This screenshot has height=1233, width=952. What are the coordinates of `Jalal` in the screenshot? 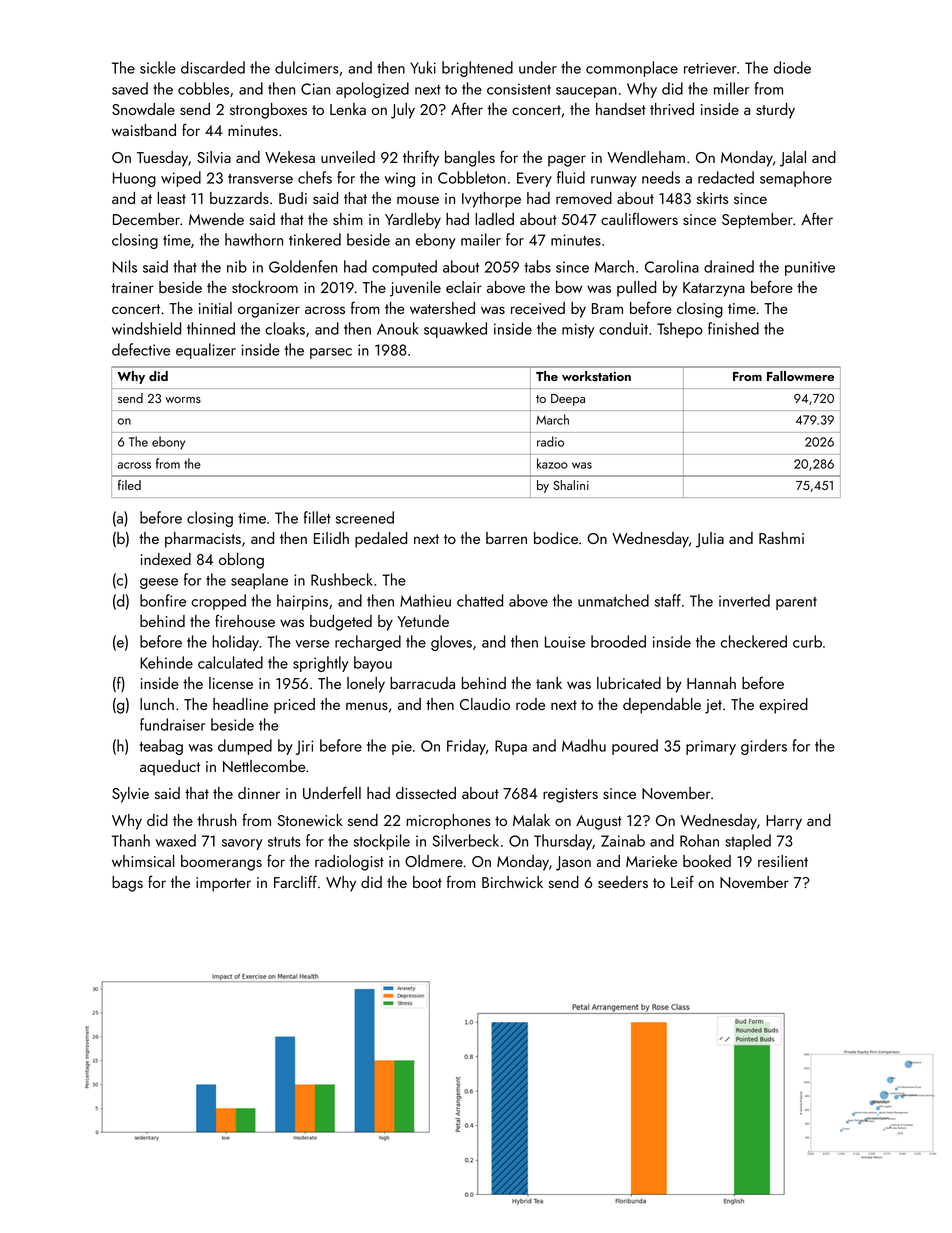 It's located at (793, 159).
